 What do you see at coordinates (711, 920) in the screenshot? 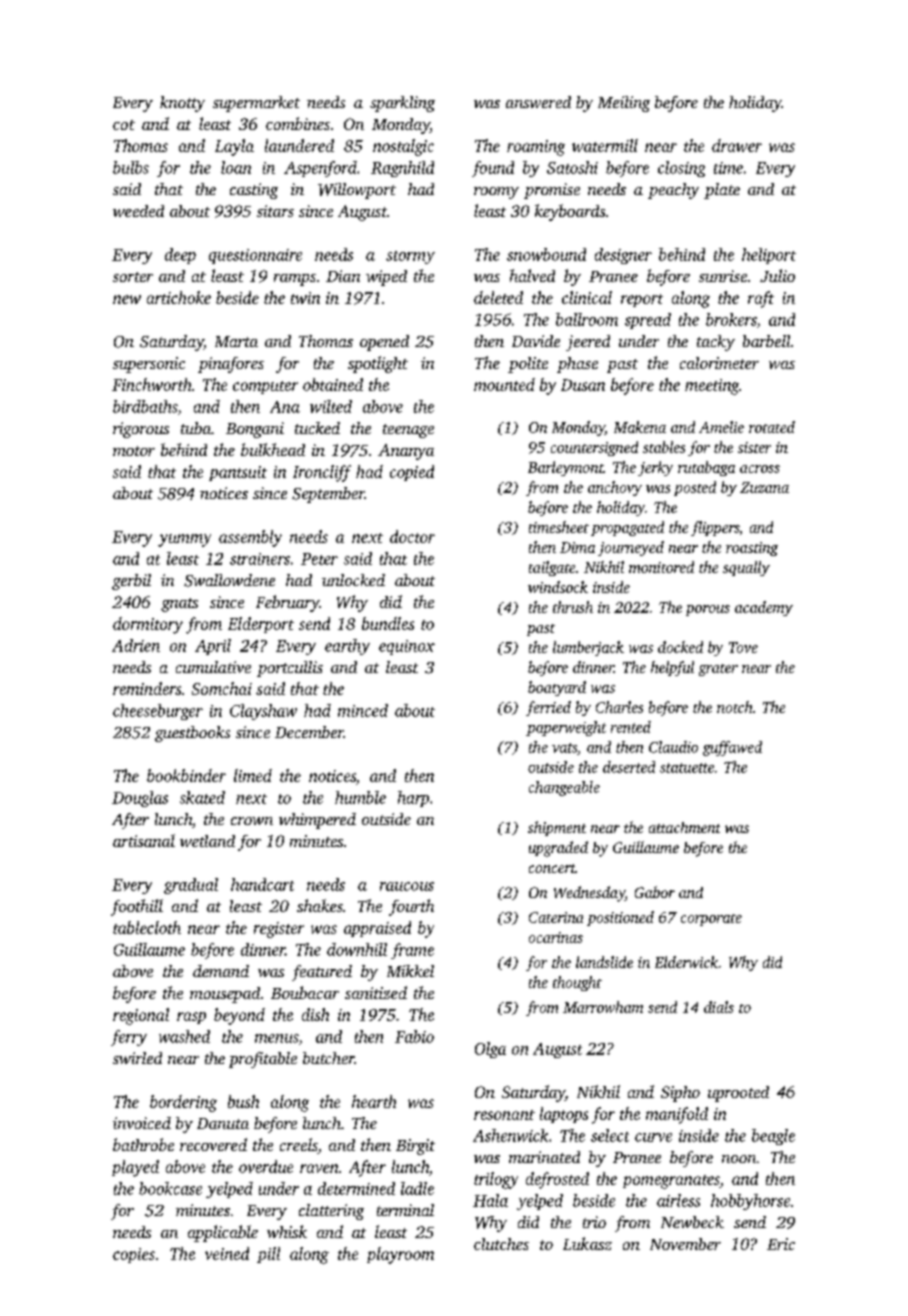
I see `corporate` at bounding box center [711, 920].
